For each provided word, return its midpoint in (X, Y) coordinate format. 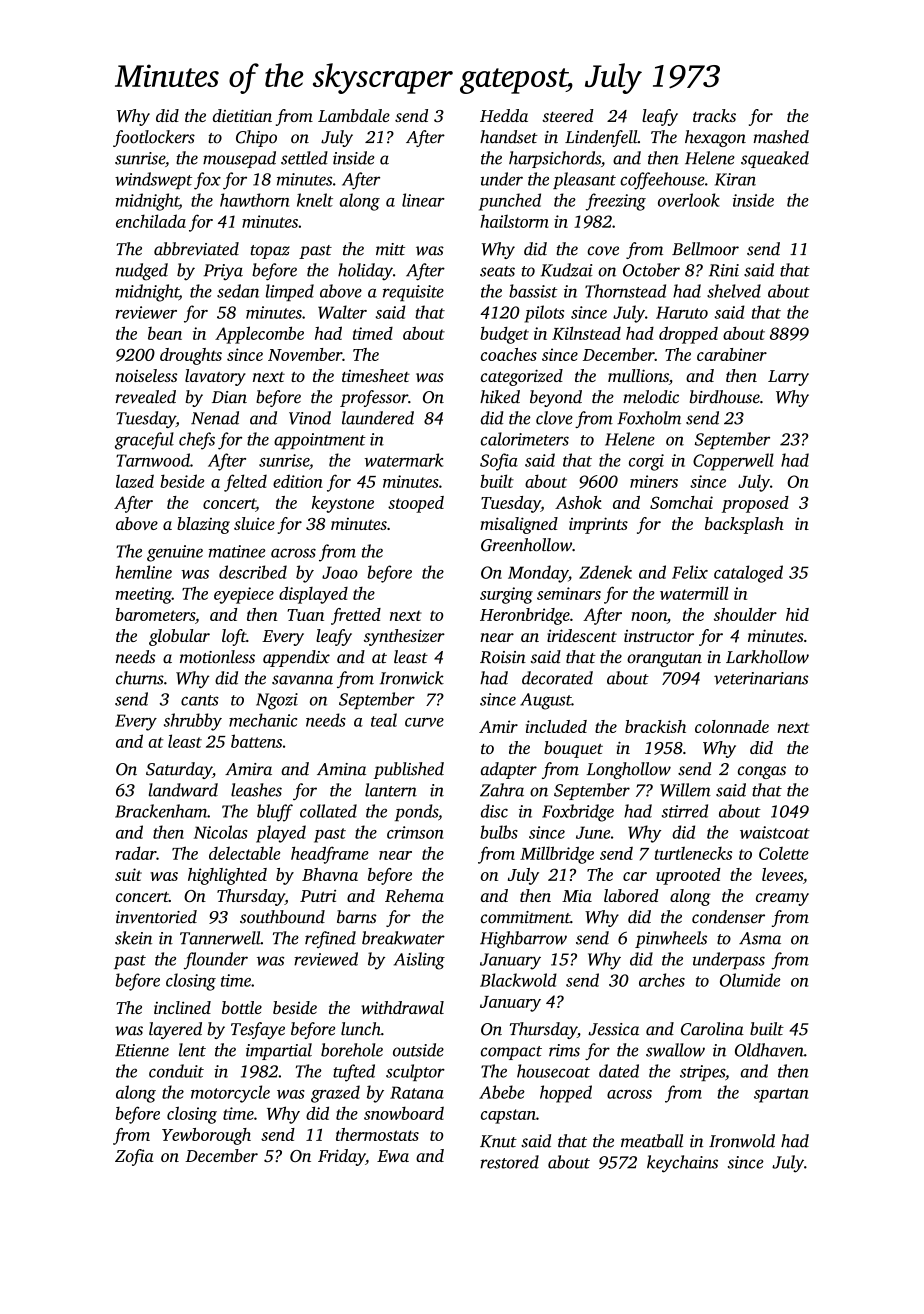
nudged (142, 272)
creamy (782, 899)
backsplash (744, 525)
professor (374, 398)
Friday (342, 1157)
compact (511, 1053)
